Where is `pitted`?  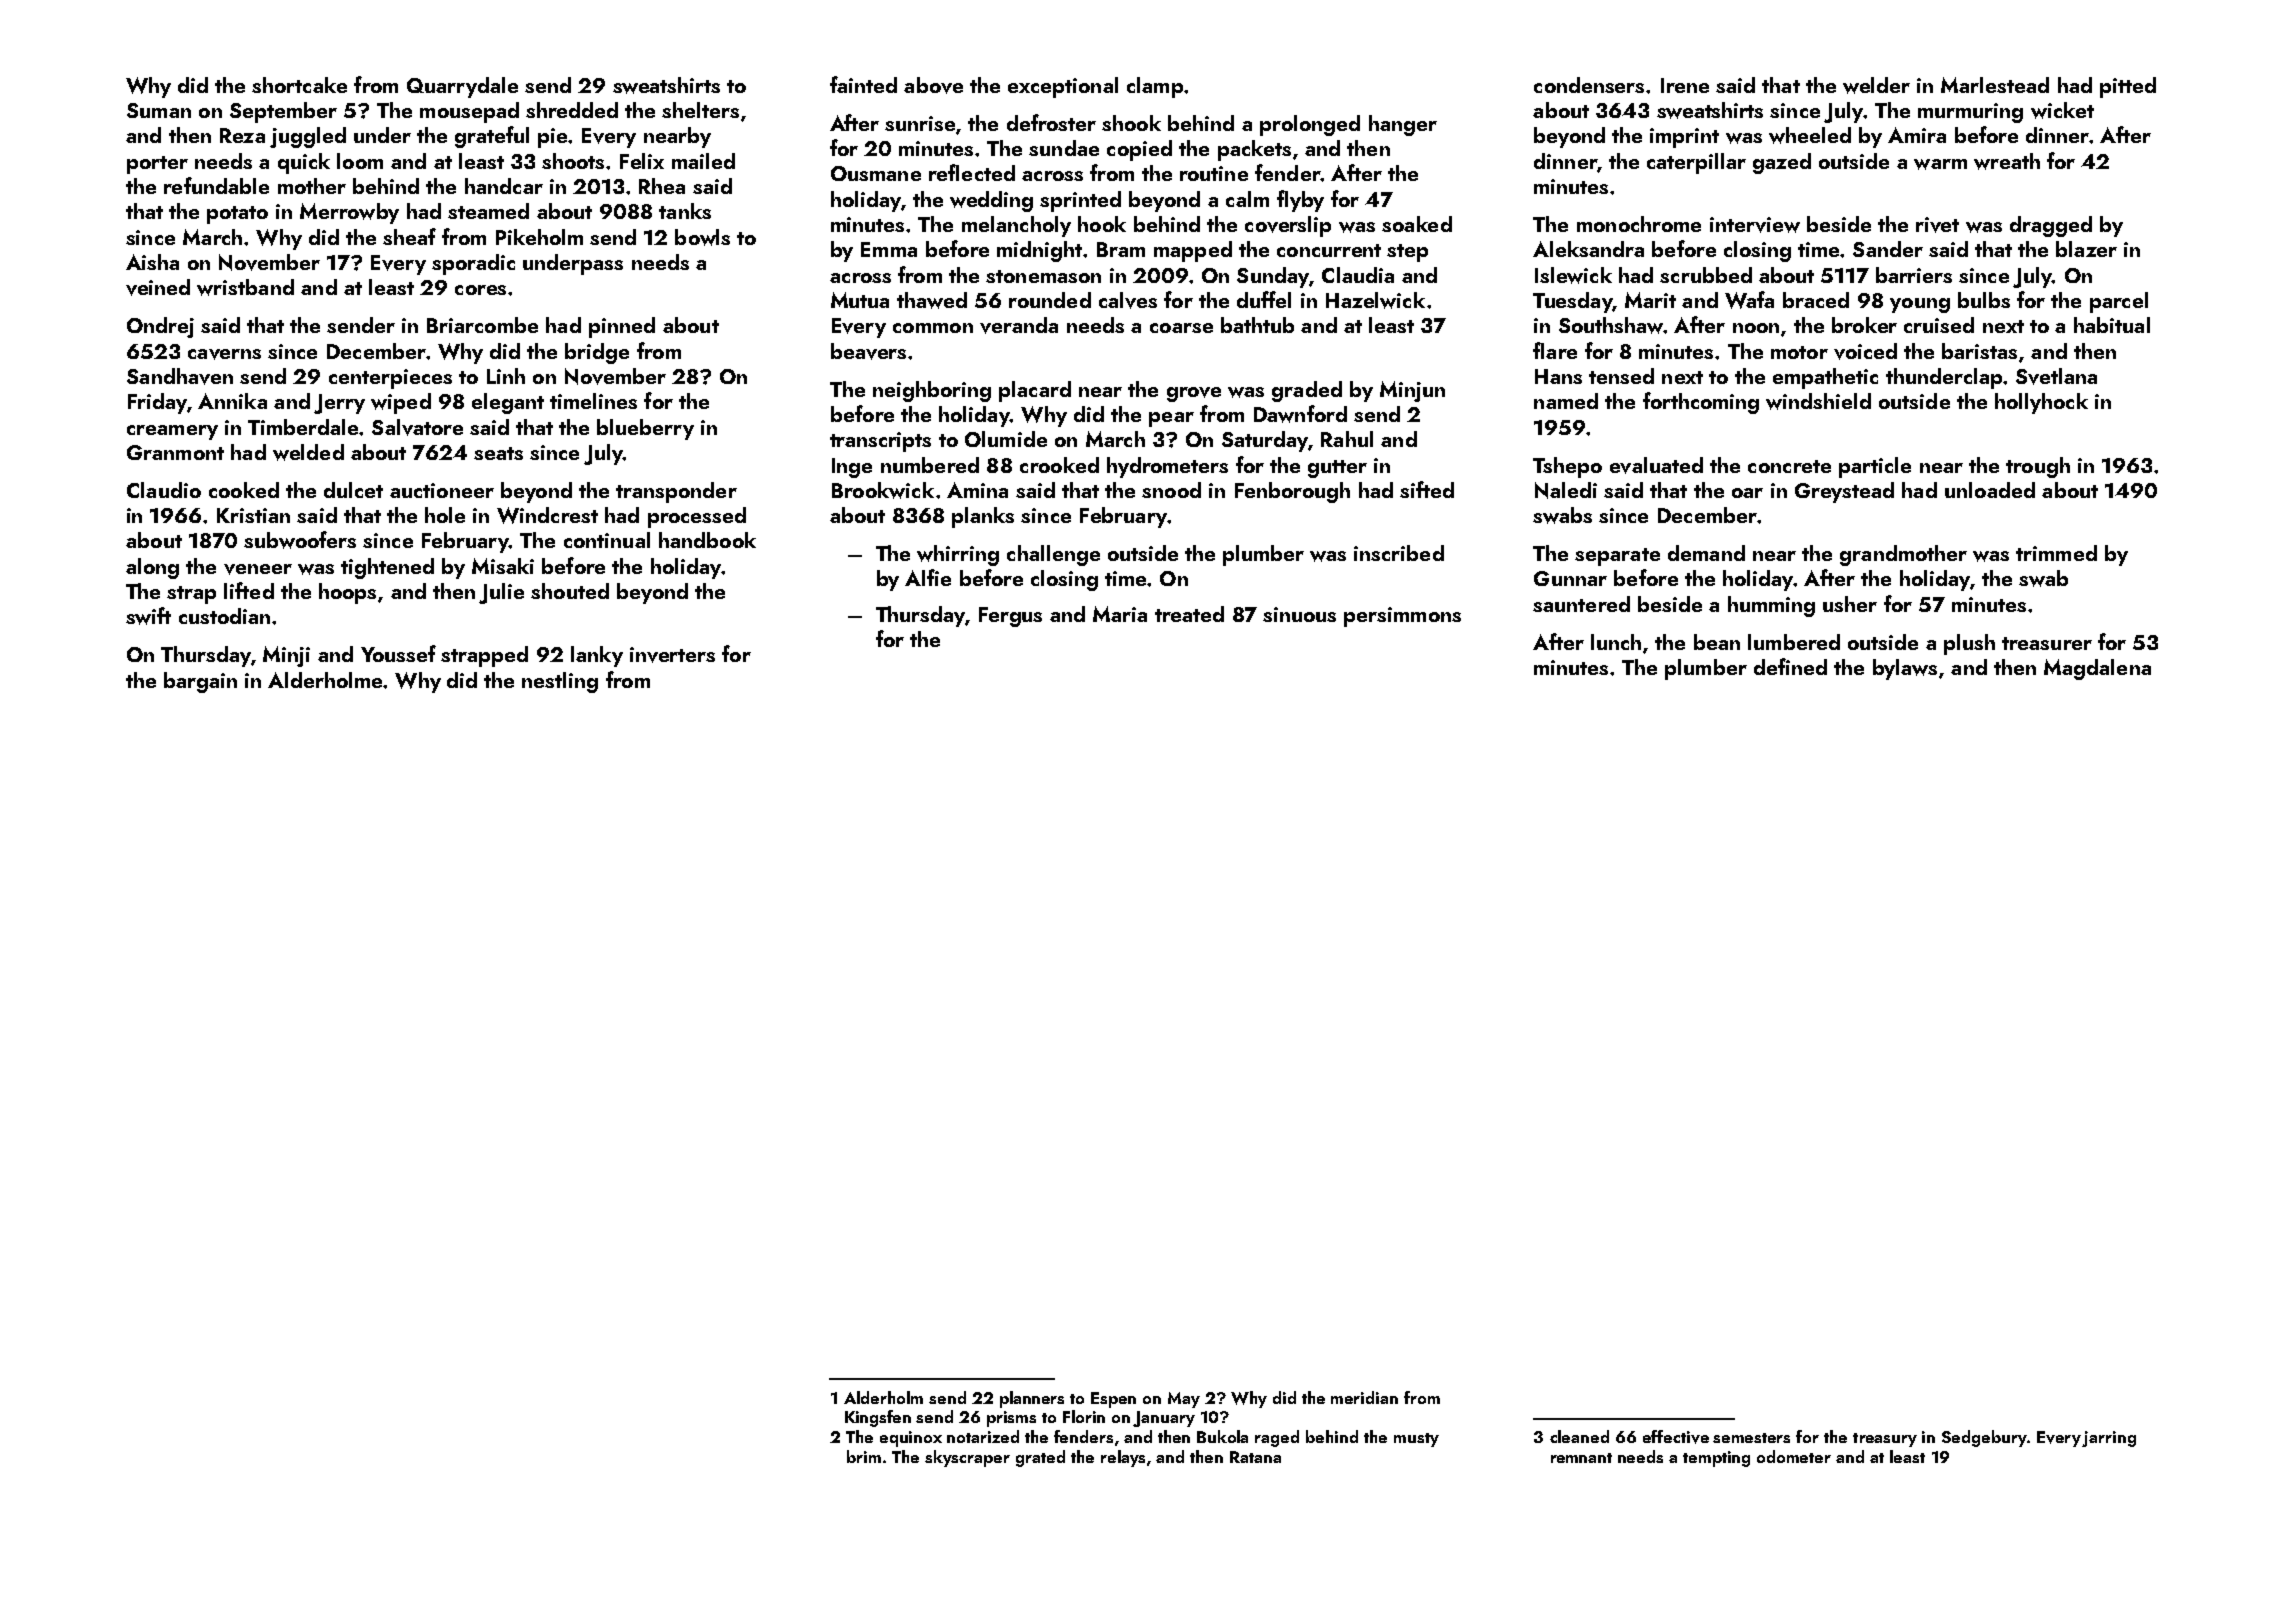 pitted is located at coordinates (2128, 87).
